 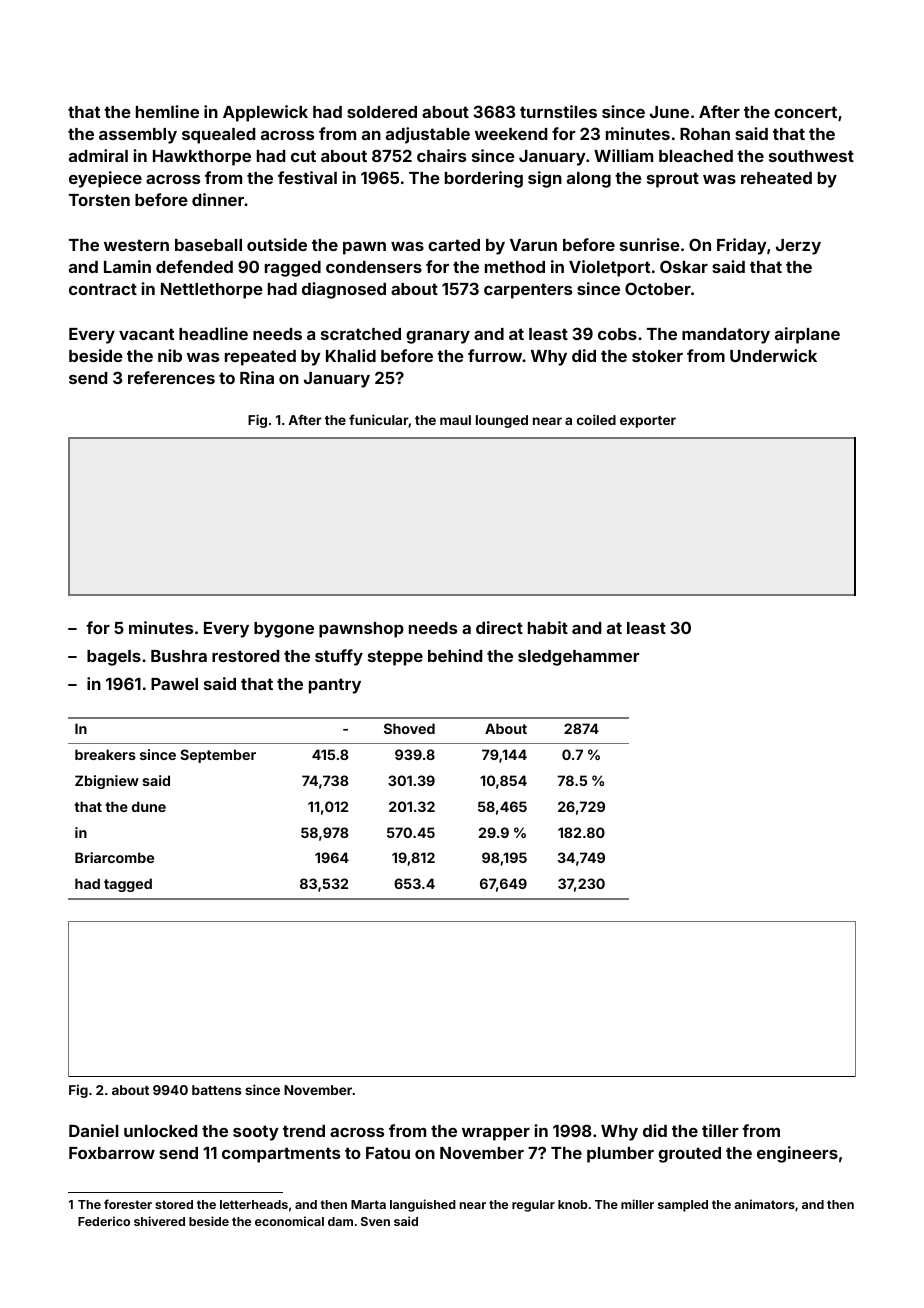 I want to click on airplane, so click(x=807, y=335).
